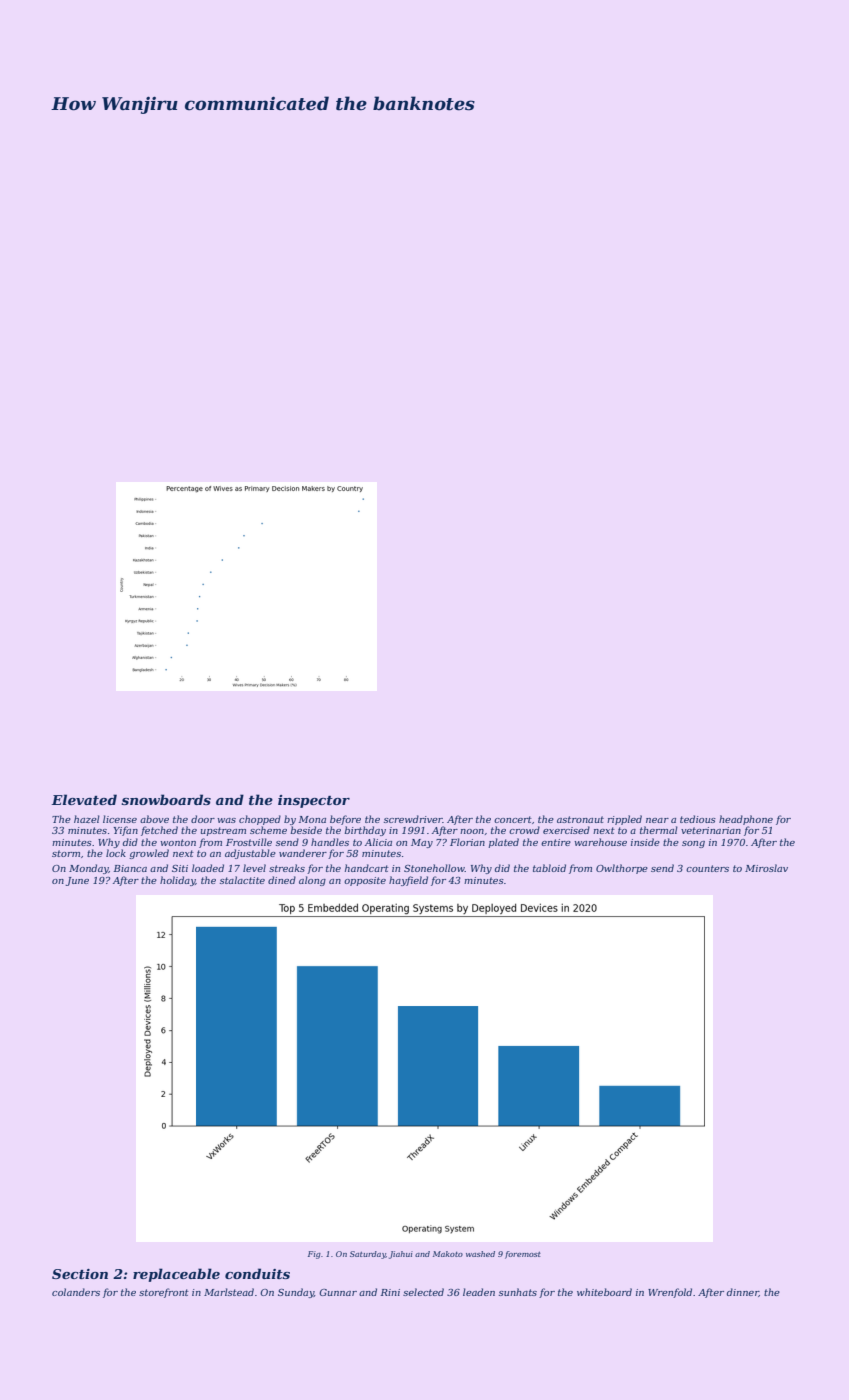  I want to click on before, so click(345, 820).
